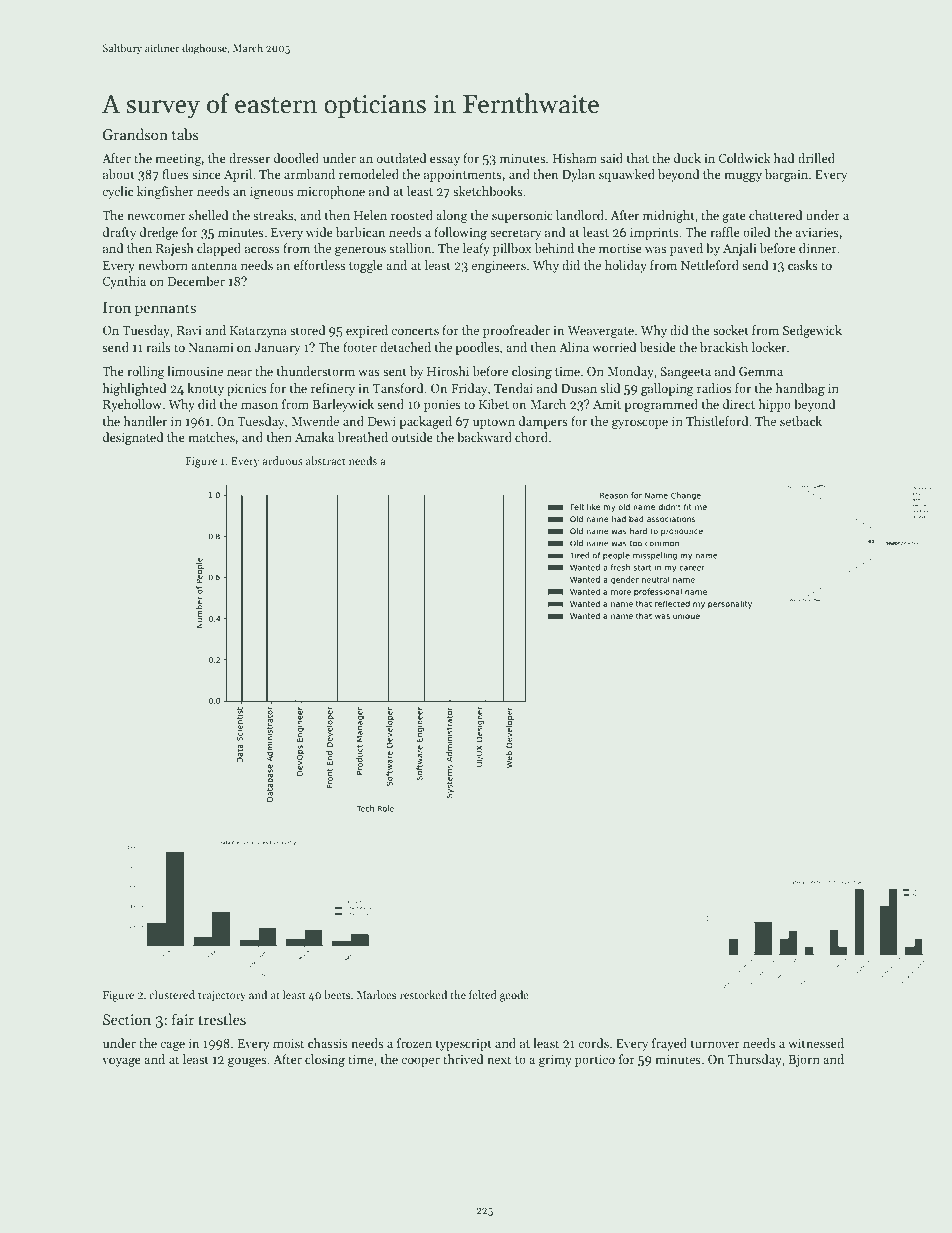 This screenshot has width=952, height=1233. I want to click on limousine, so click(195, 371).
